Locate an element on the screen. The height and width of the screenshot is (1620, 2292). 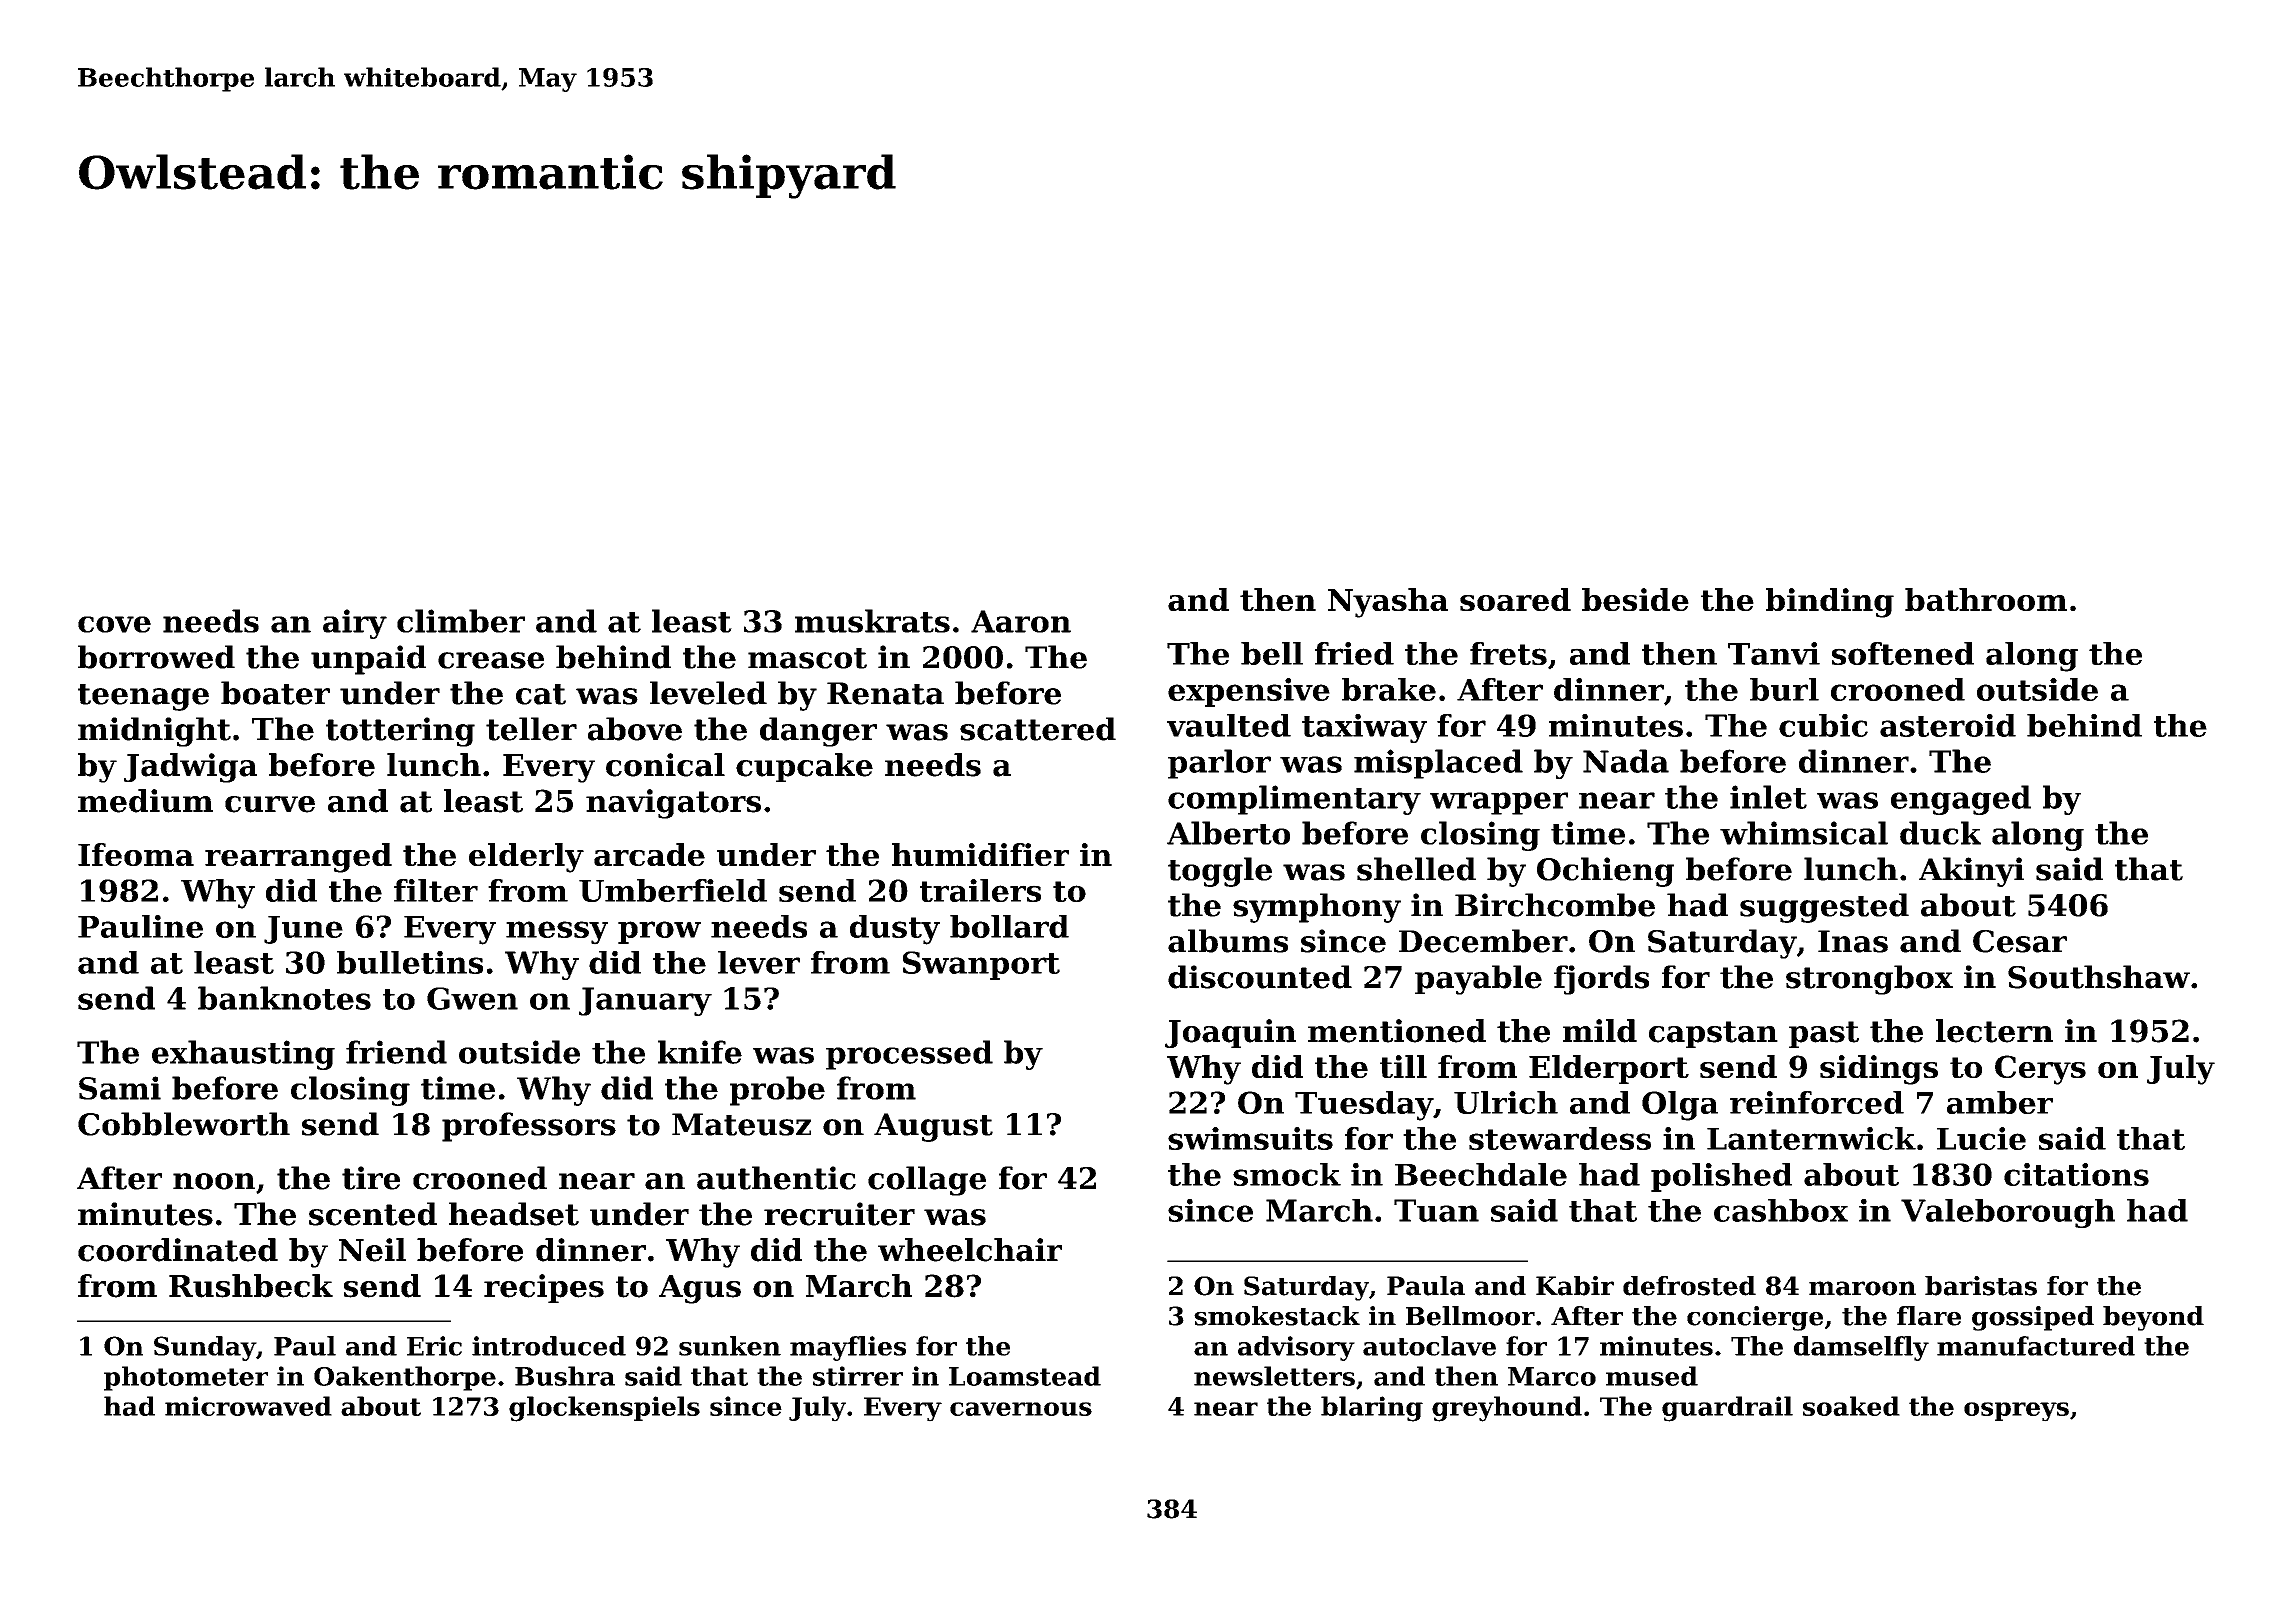
manufactured is located at coordinates (2036, 1346).
